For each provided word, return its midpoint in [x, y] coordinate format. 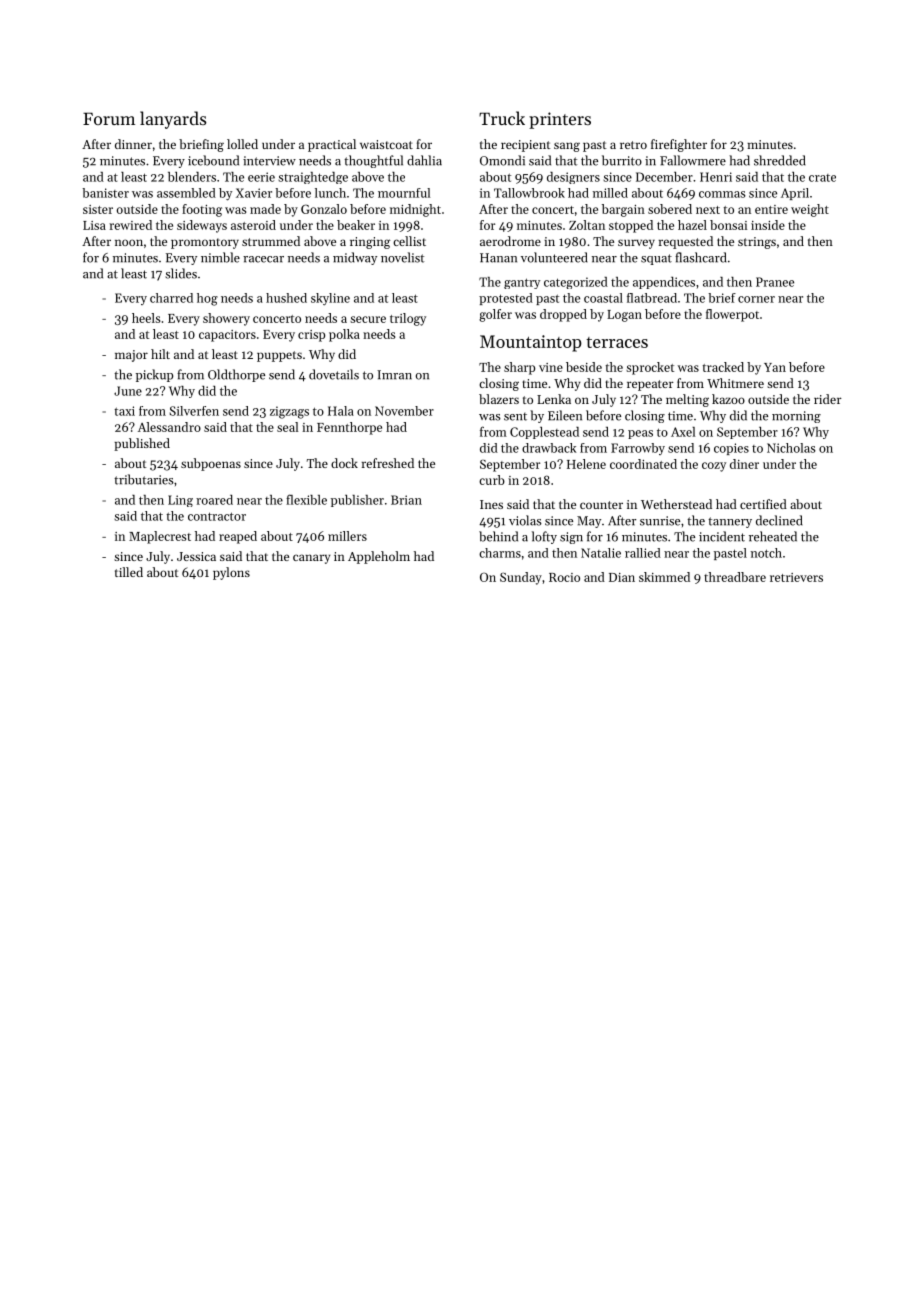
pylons [231, 573]
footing [202, 210]
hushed [286, 298]
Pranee [775, 282]
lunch [330, 193]
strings [757, 243]
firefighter [679, 145]
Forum [109, 118]
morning [796, 417]
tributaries [144, 479]
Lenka [554, 399]
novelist [402, 257]
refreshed [388, 463]
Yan [775, 367]
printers [560, 120]
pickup [154, 375]
